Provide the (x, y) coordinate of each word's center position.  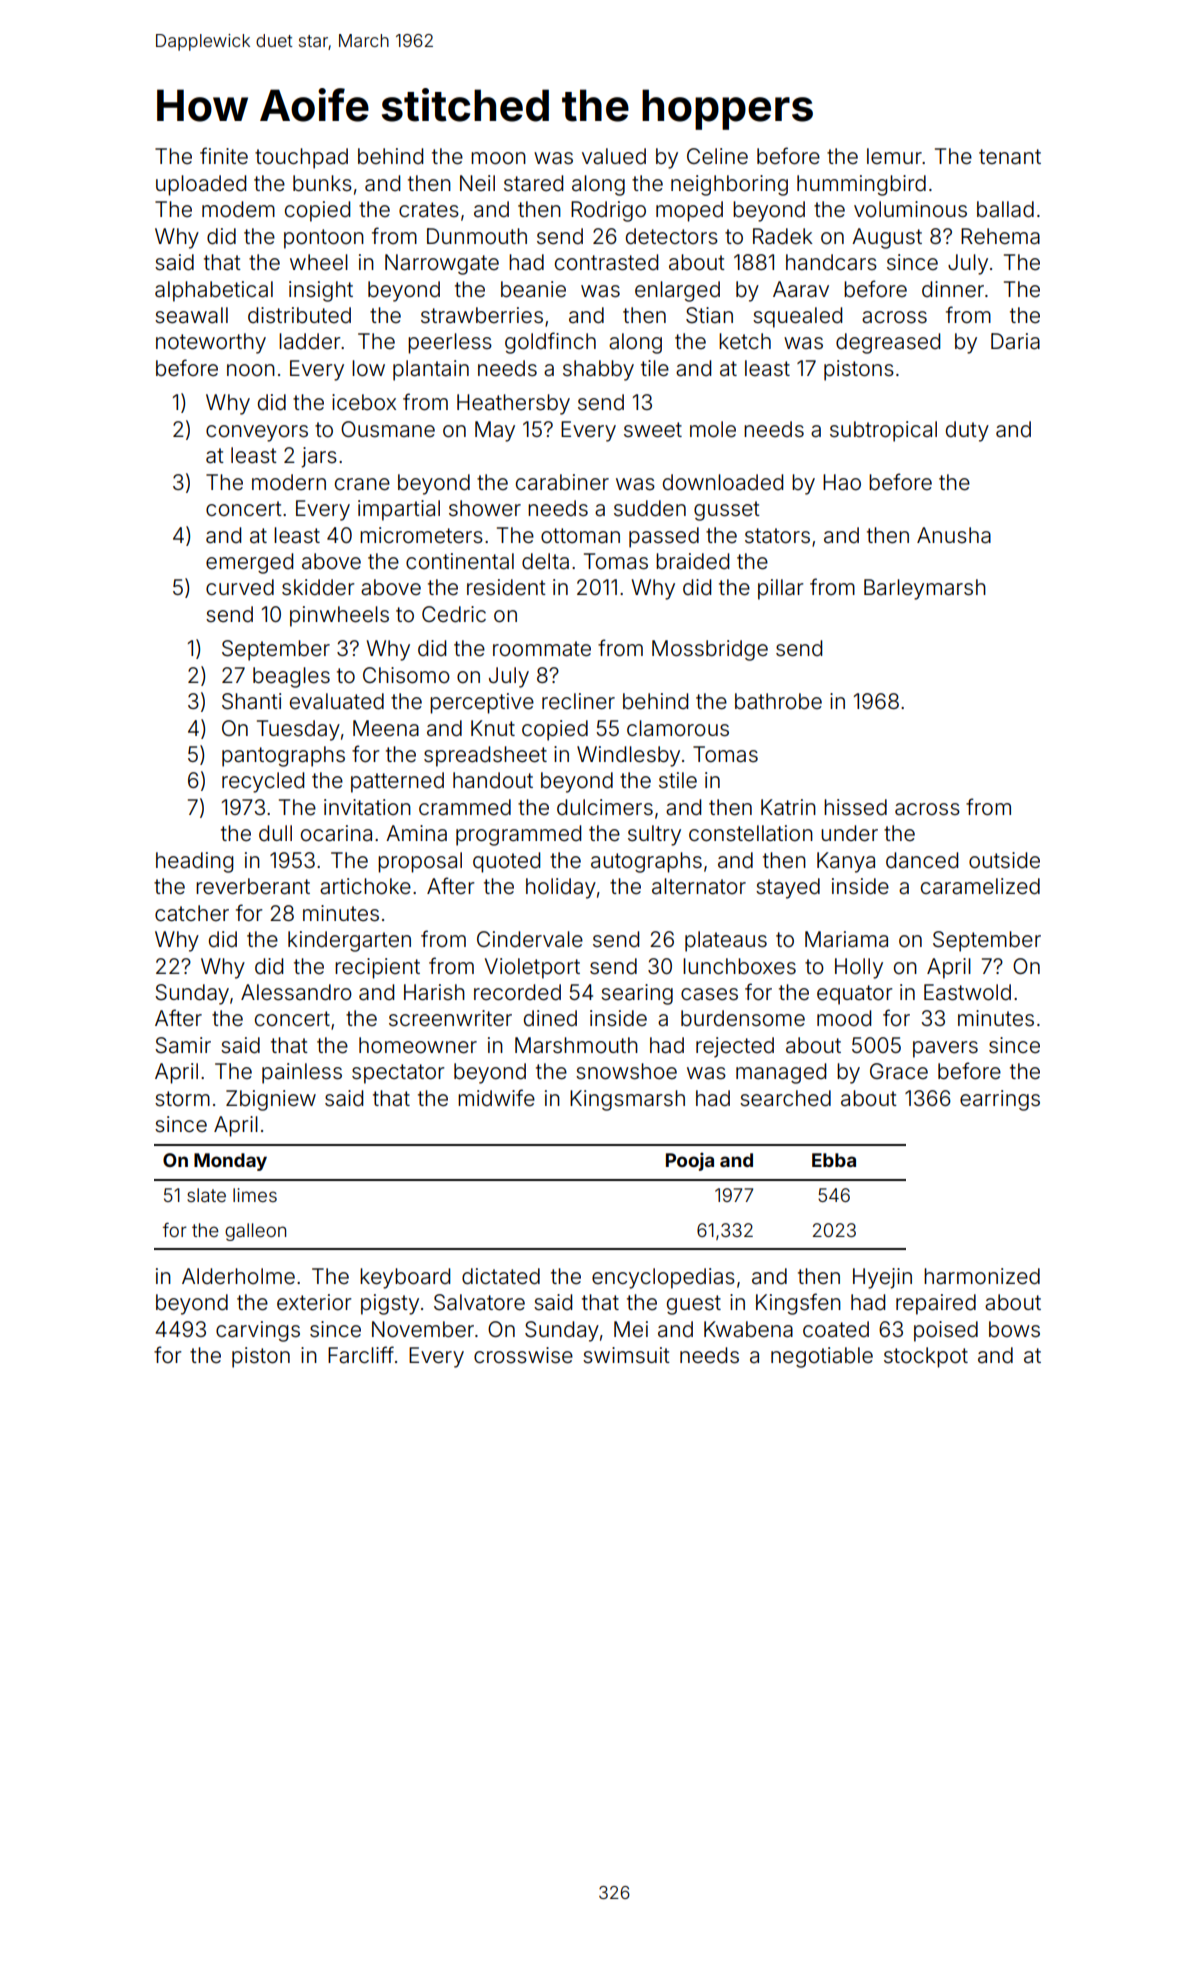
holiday (561, 888)
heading (194, 862)
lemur (894, 156)
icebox (364, 402)
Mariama (846, 939)
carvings (258, 1331)
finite (224, 155)
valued (614, 156)
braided (692, 561)
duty (967, 431)
